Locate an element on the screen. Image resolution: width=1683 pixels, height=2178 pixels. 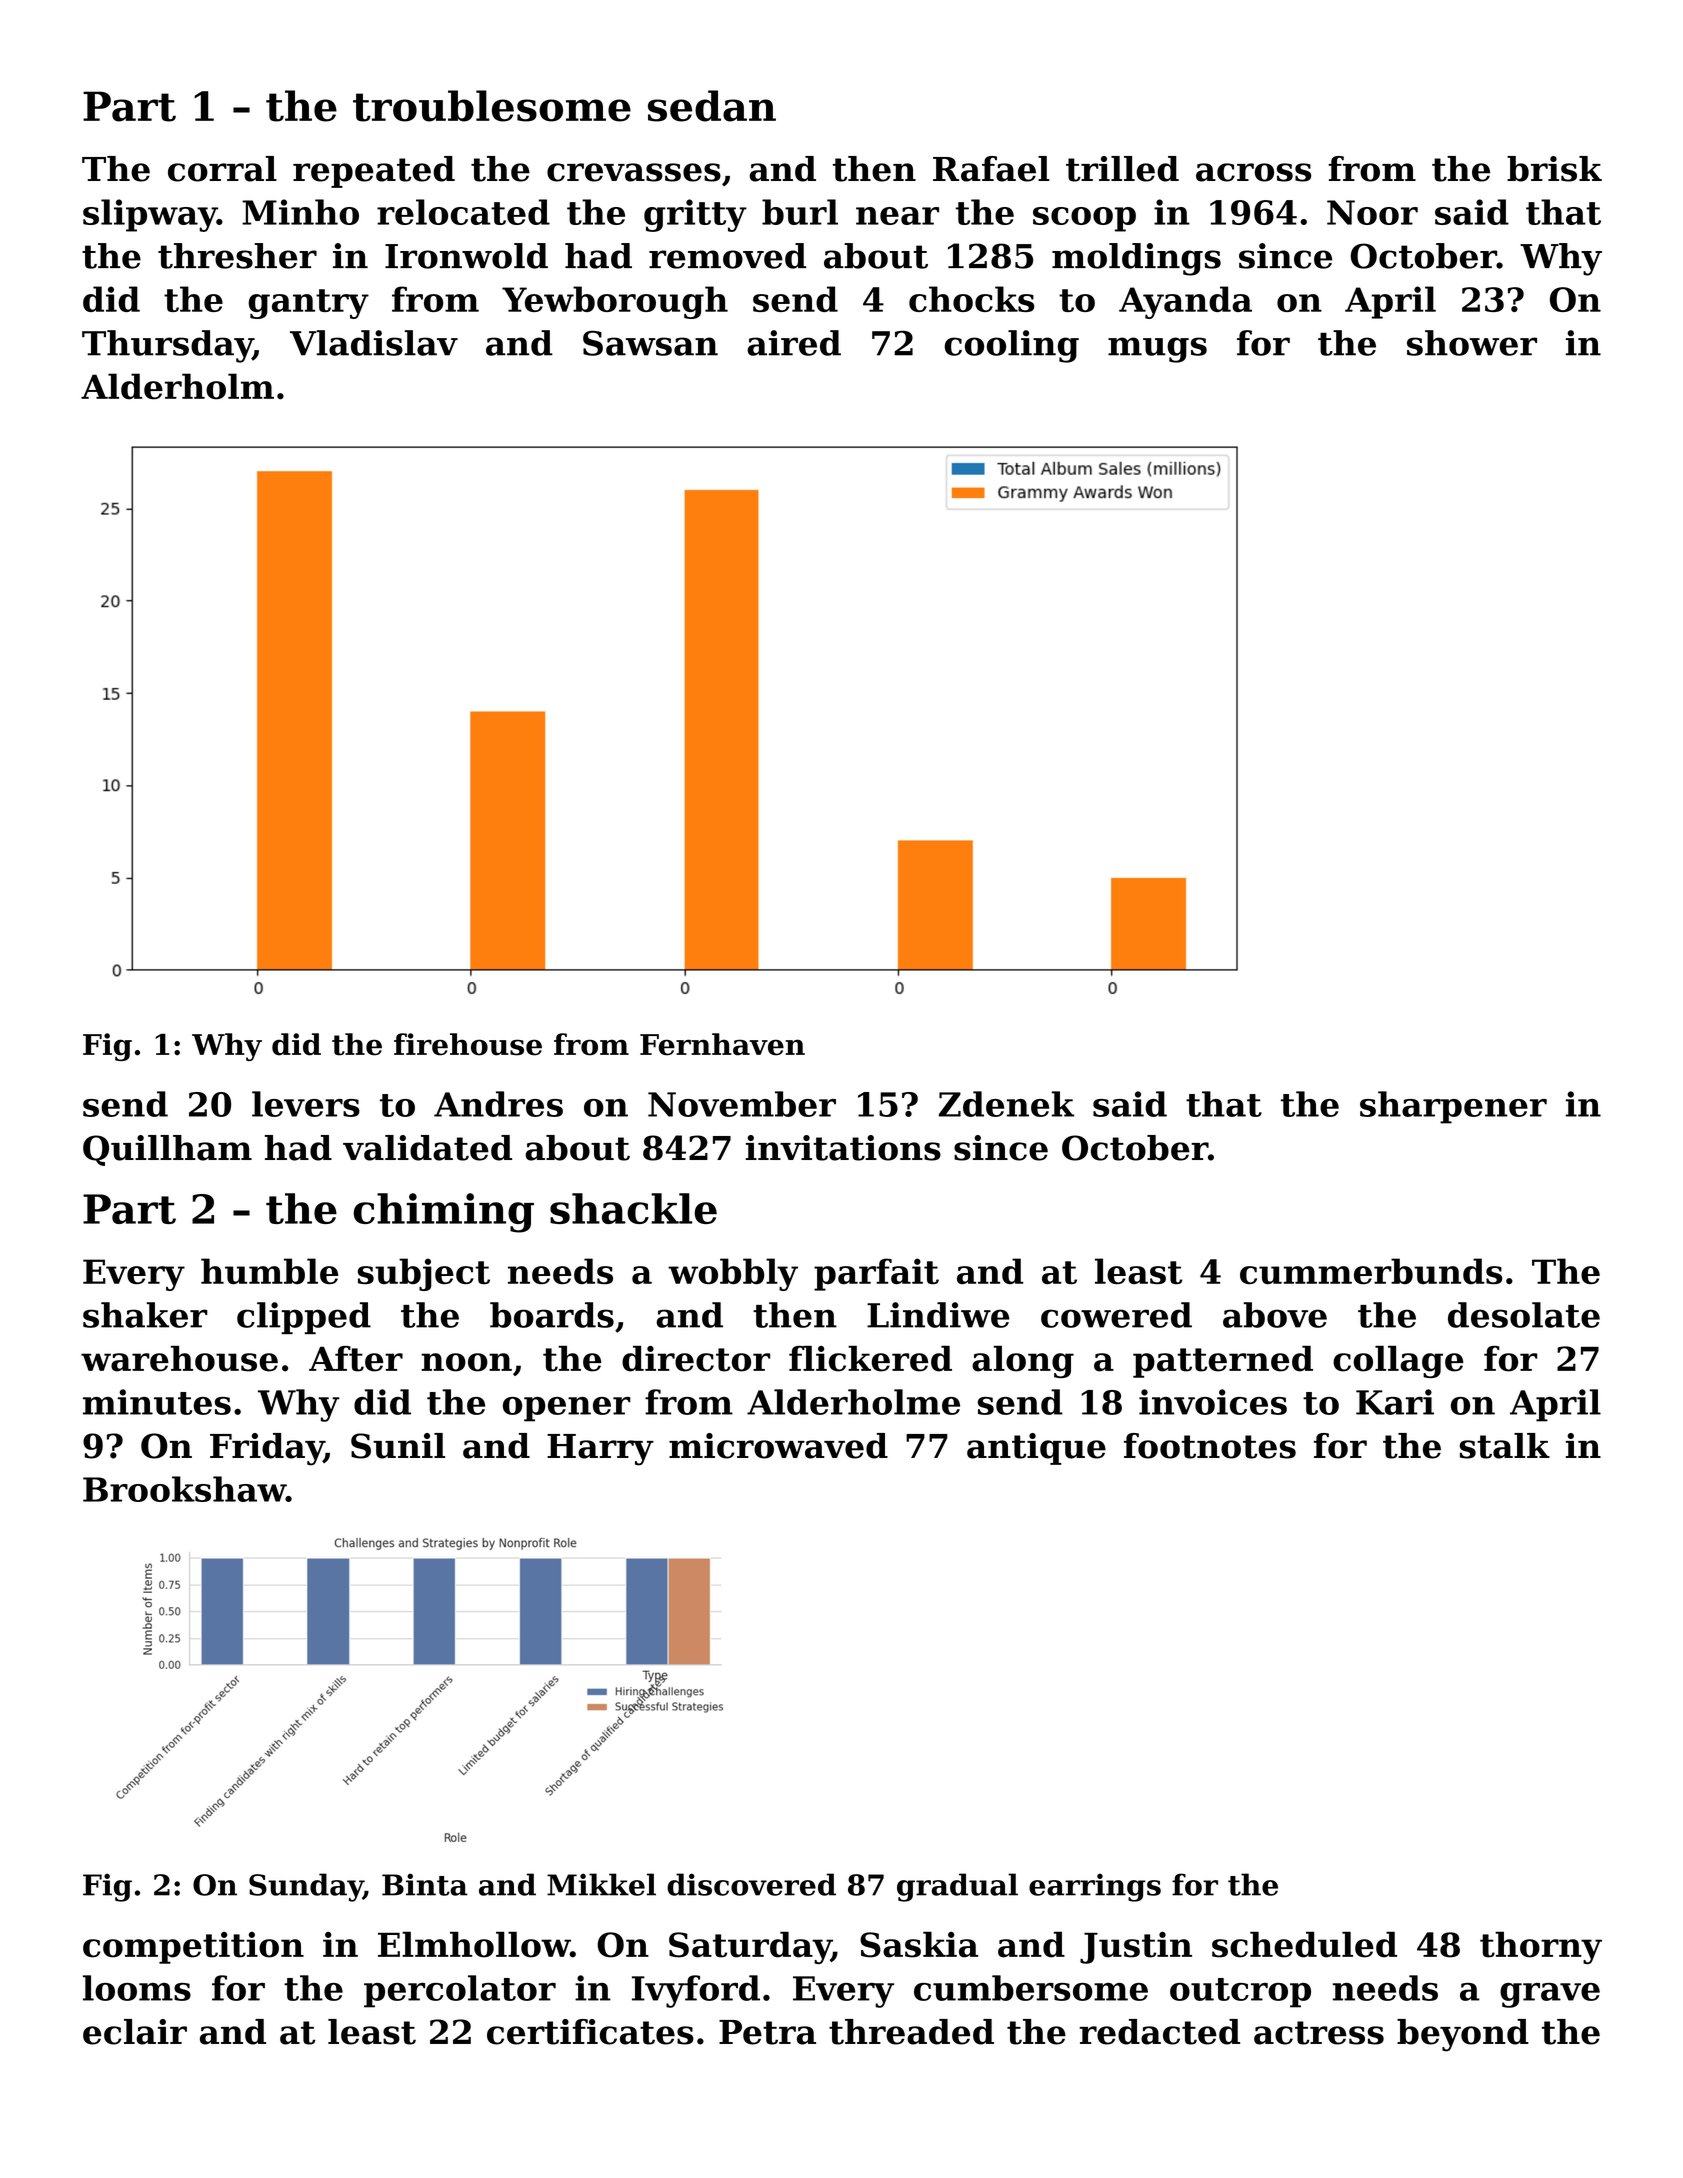
firehouse is located at coordinates (468, 1044).
